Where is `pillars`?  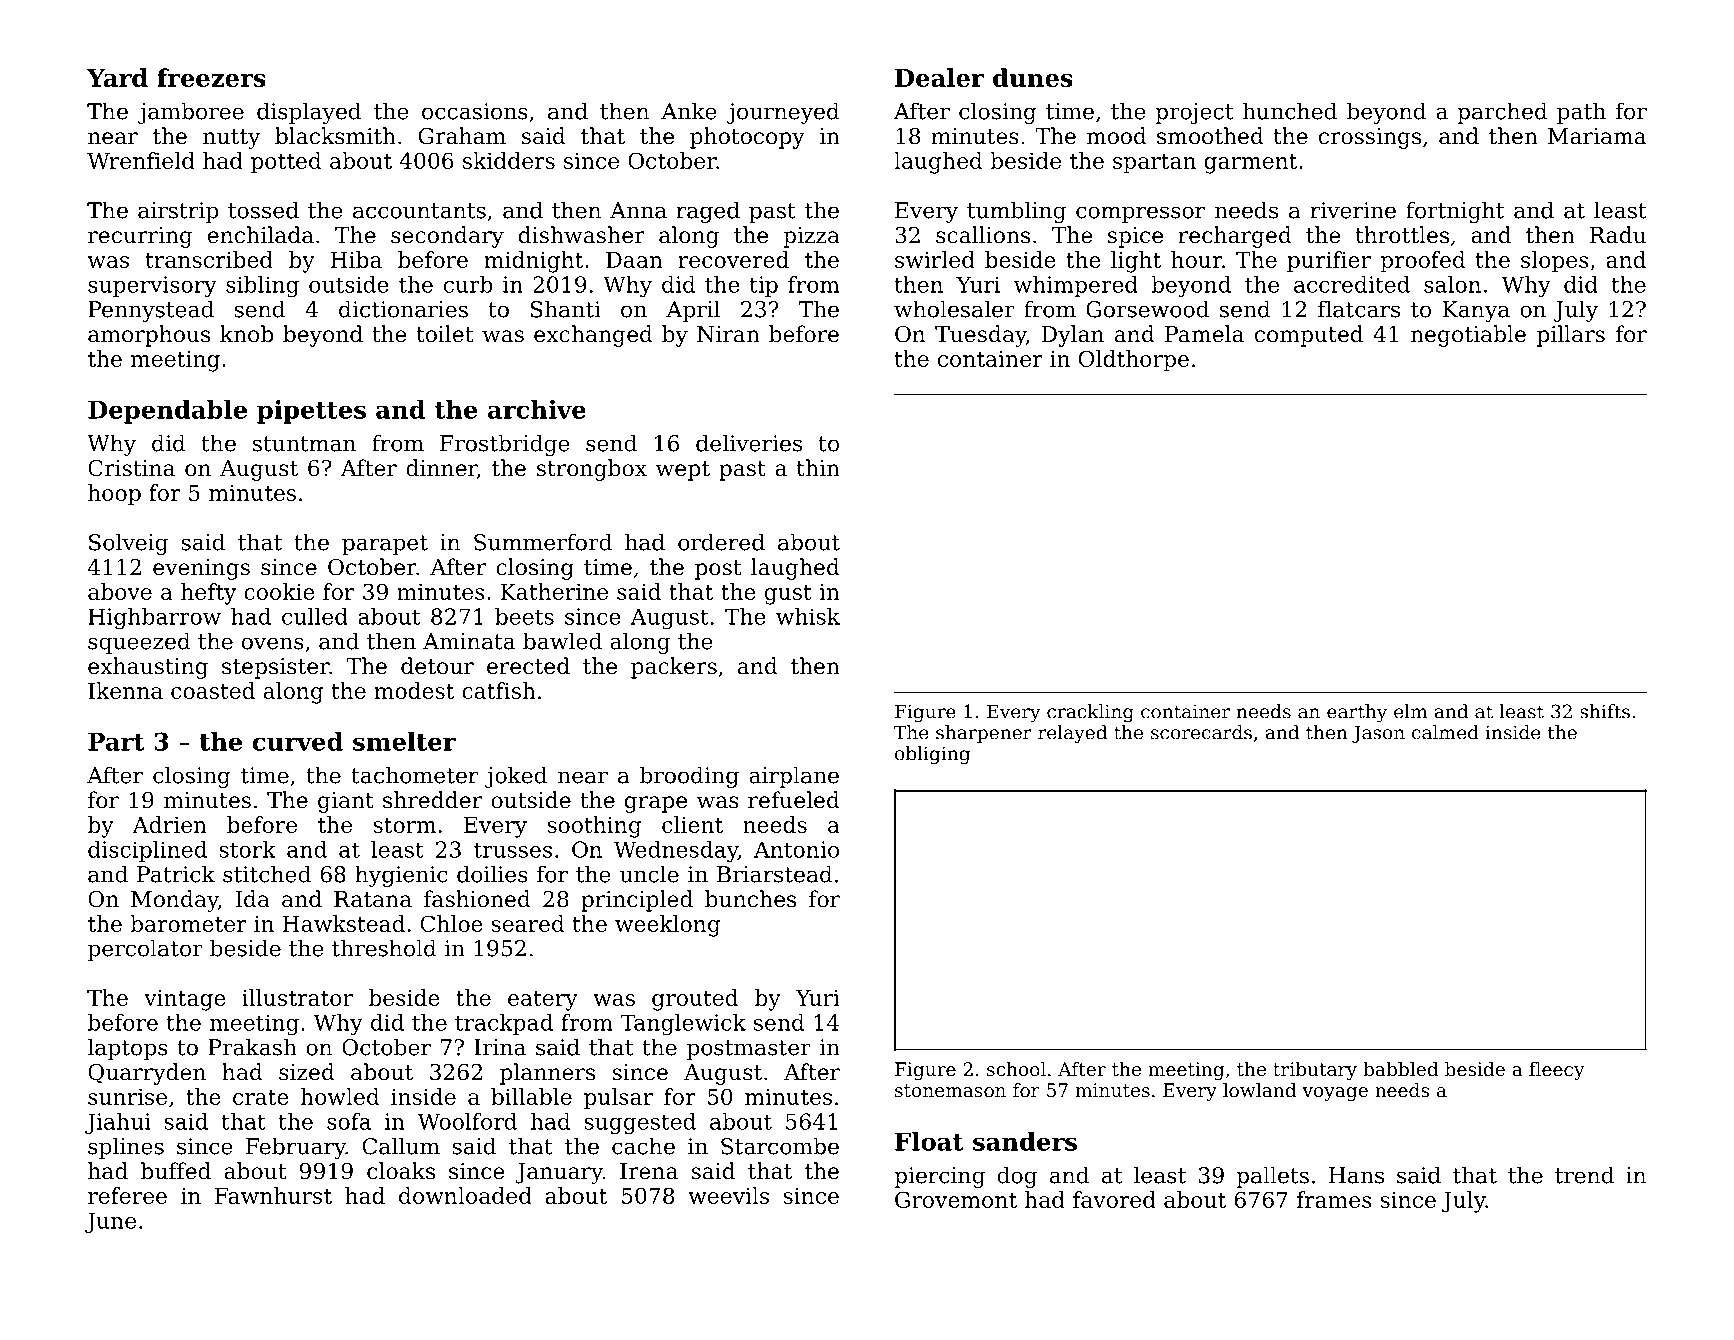
pillars is located at coordinates (1571, 336).
